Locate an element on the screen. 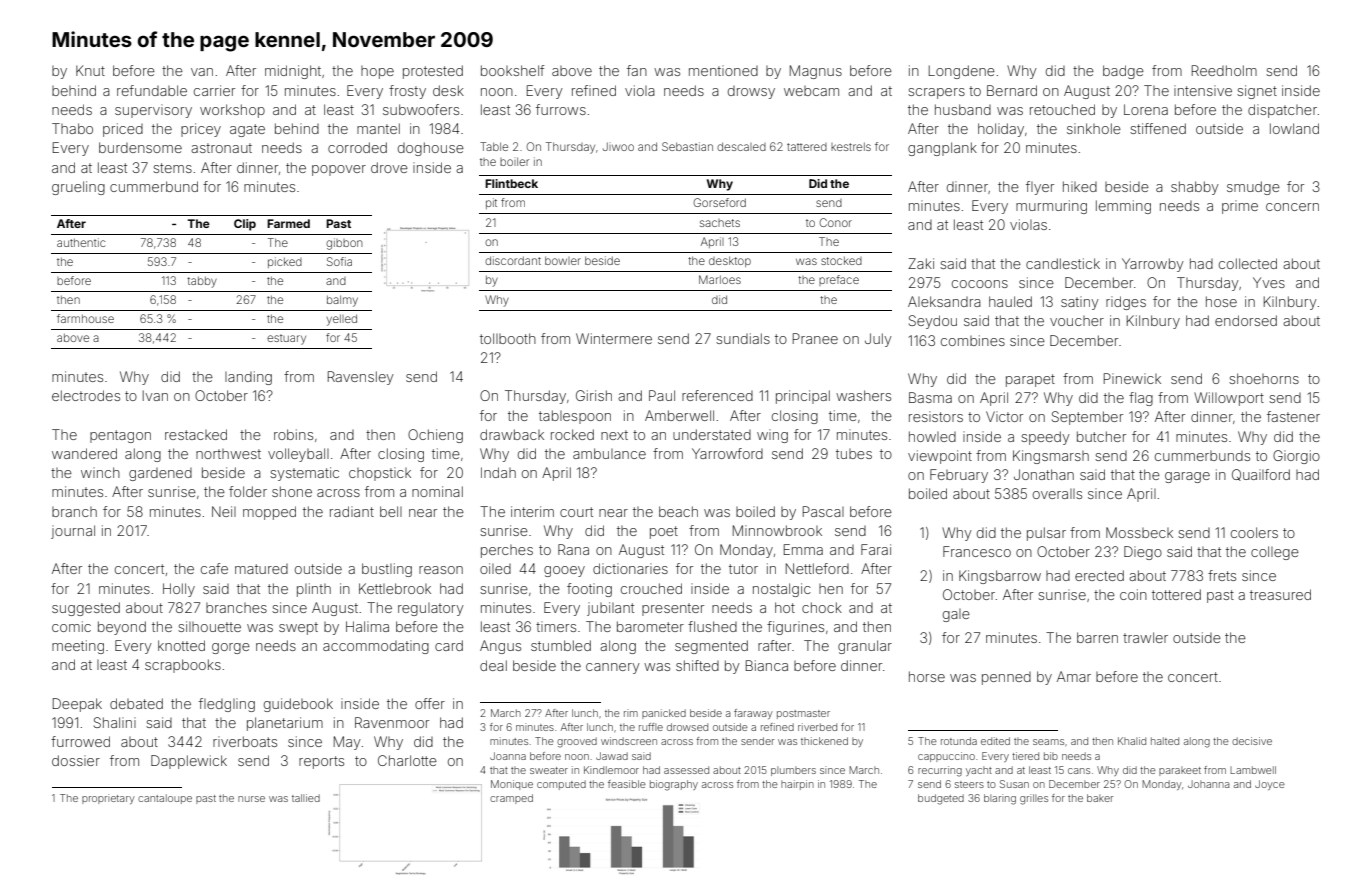 The image size is (1372, 887). Knut is located at coordinates (90, 70).
